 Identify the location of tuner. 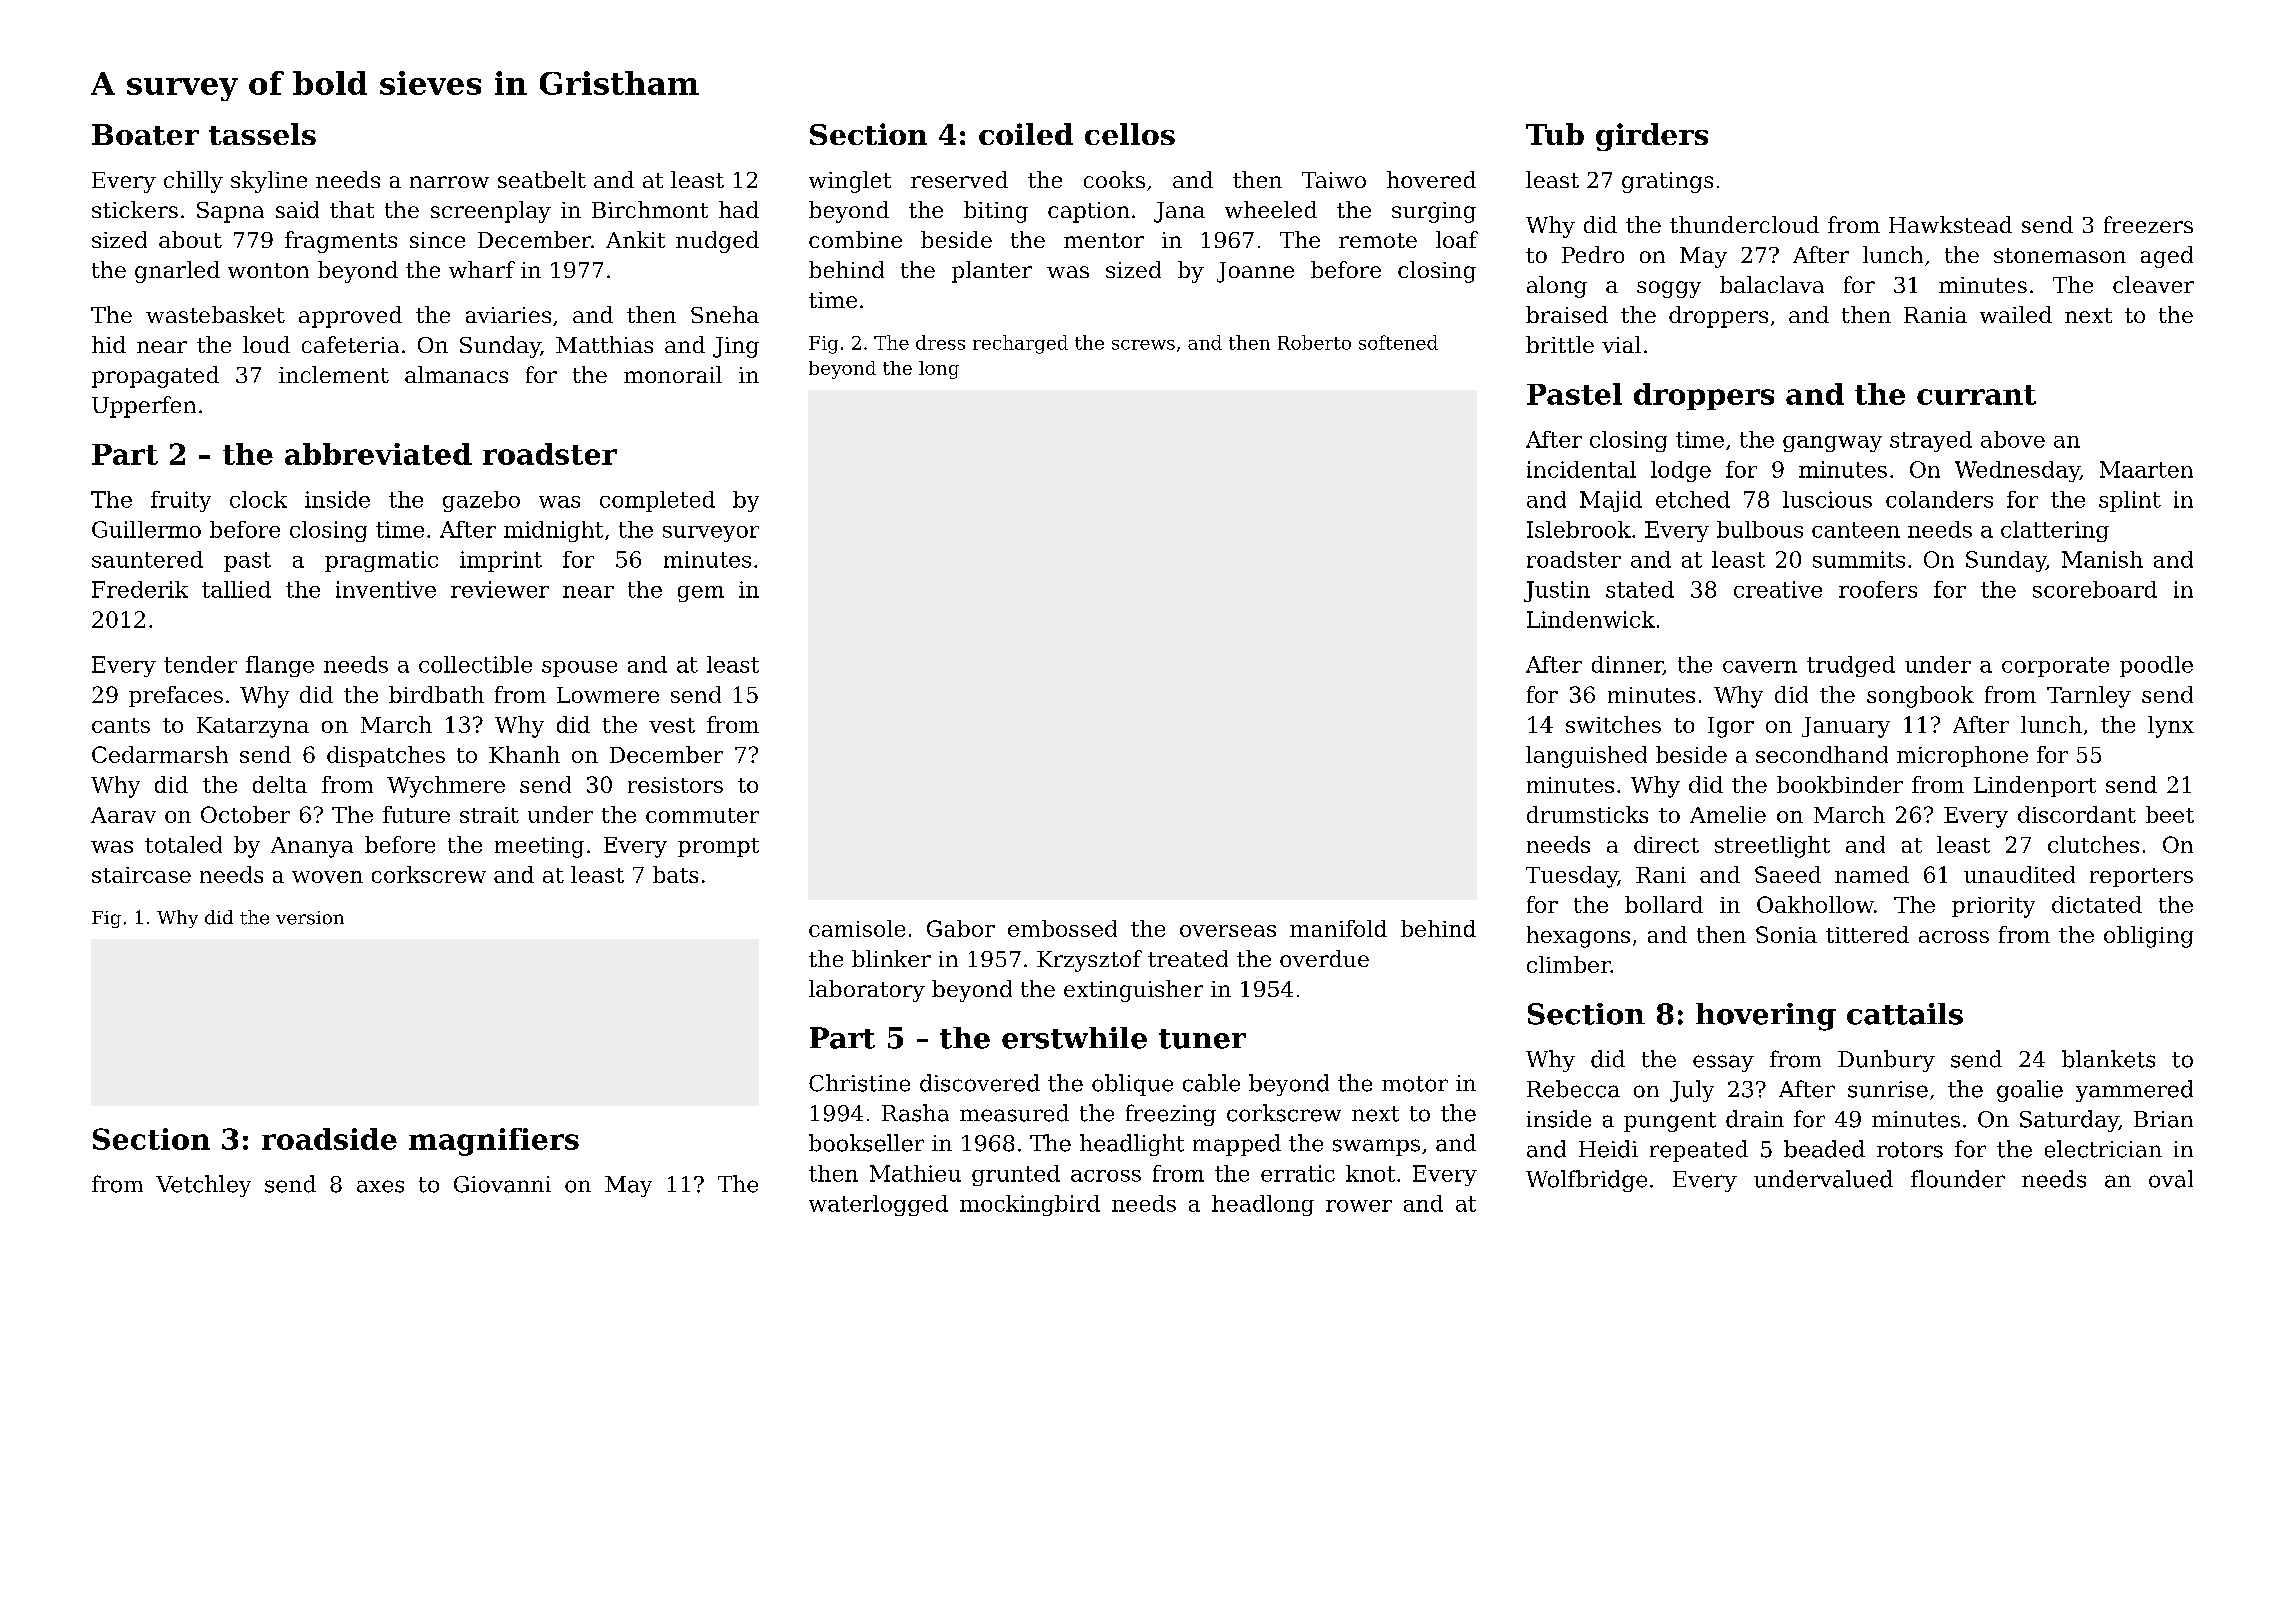
(1202, 1039).
